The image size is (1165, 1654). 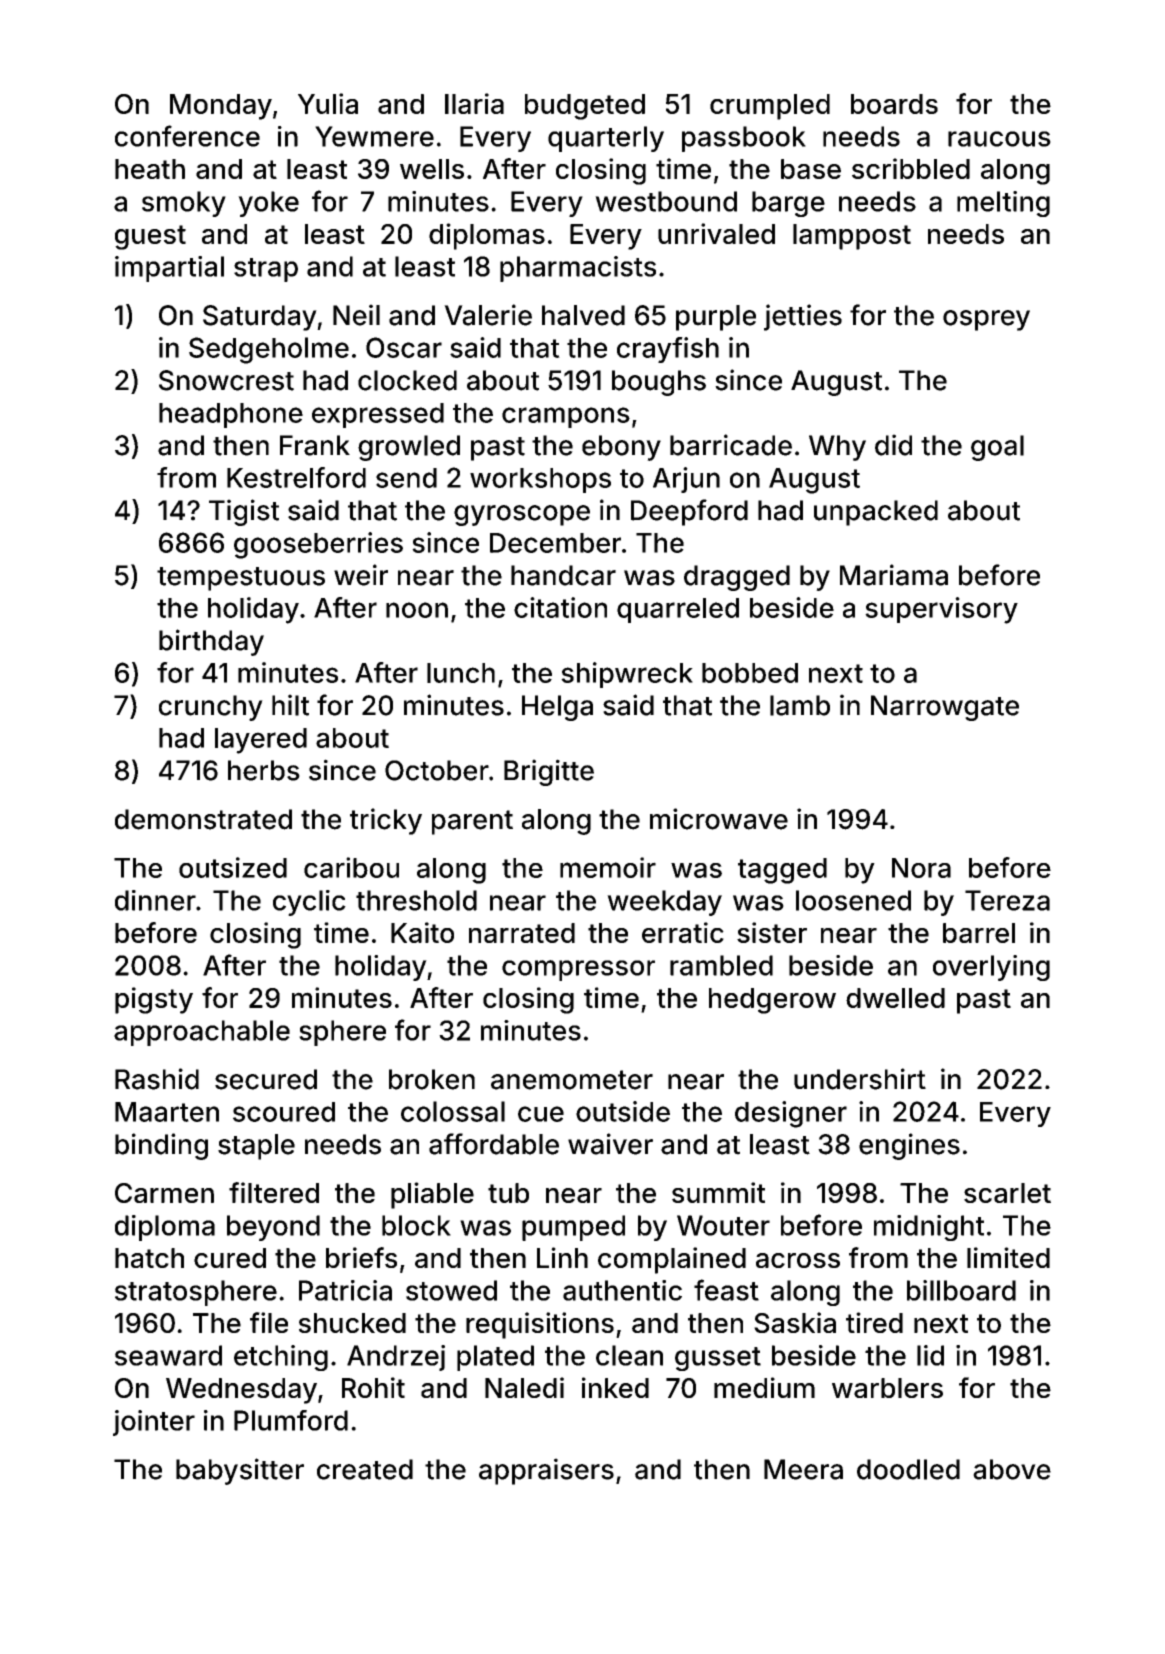 What do you see at coordinates (894, 104) in the image?
I see `boards` at bounding box center [894, 104].
